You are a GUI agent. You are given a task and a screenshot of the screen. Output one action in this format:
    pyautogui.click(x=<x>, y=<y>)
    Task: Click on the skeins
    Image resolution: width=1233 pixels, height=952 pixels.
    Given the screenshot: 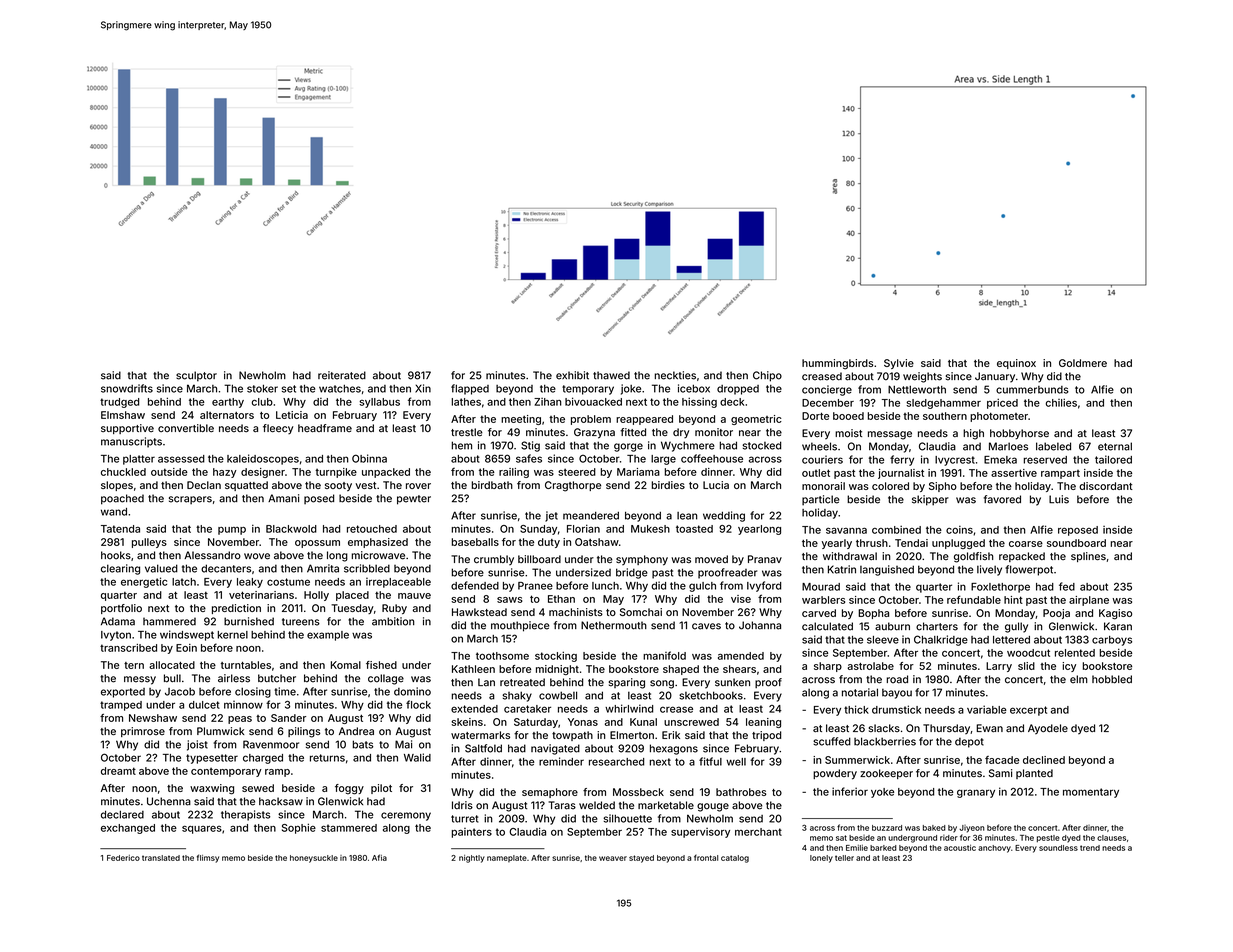 What is the action you would take?
    pyautogui.click(x=467, y=722)
